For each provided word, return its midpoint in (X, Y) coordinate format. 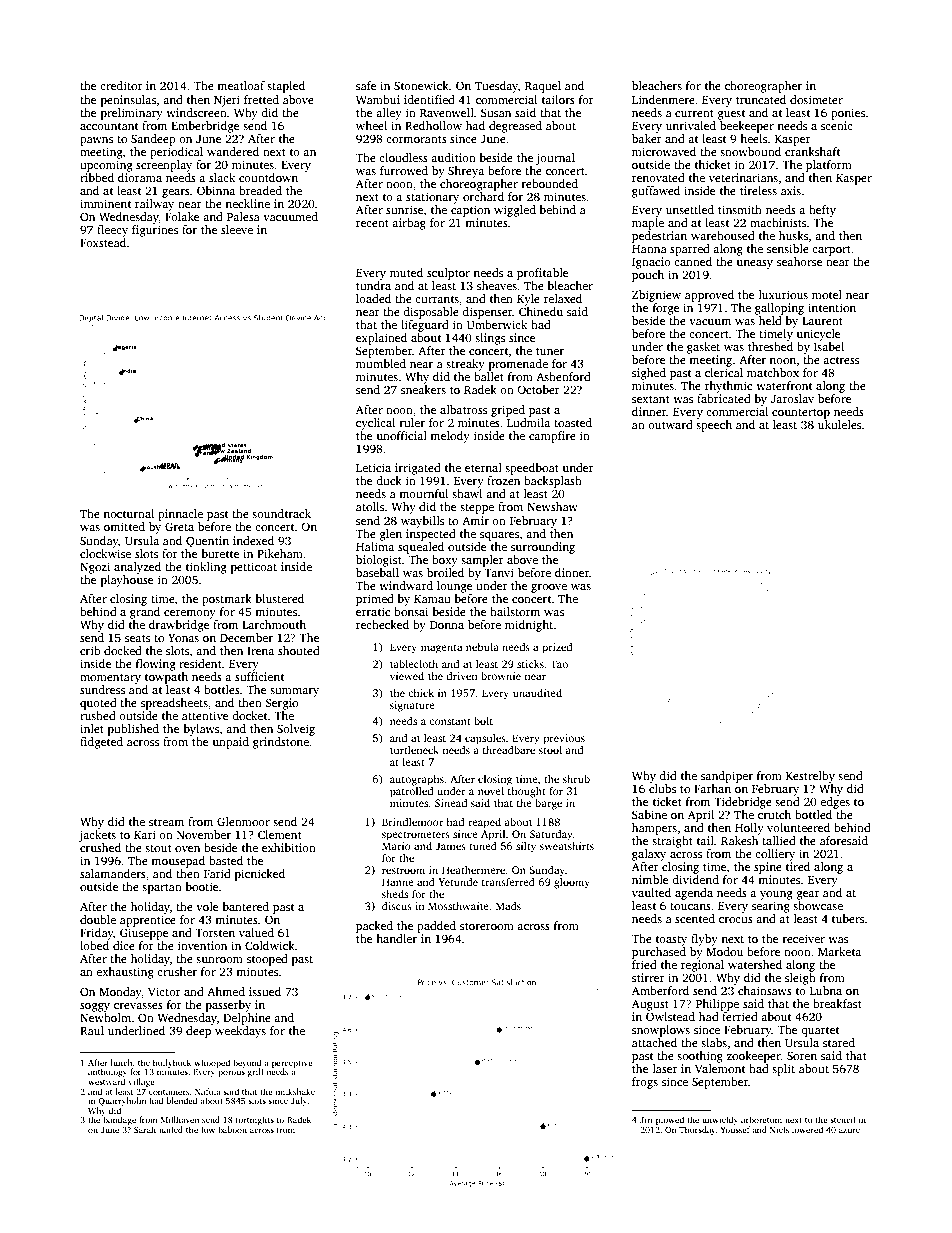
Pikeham (280, 553)
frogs (645, 1083)
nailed (171, 1129)
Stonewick (421, 85)
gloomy (572, 883)
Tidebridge (743, 803)
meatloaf (241, 85)
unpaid (230, 743)
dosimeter (816, 99)
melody (450, 437)
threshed (770, 346)
